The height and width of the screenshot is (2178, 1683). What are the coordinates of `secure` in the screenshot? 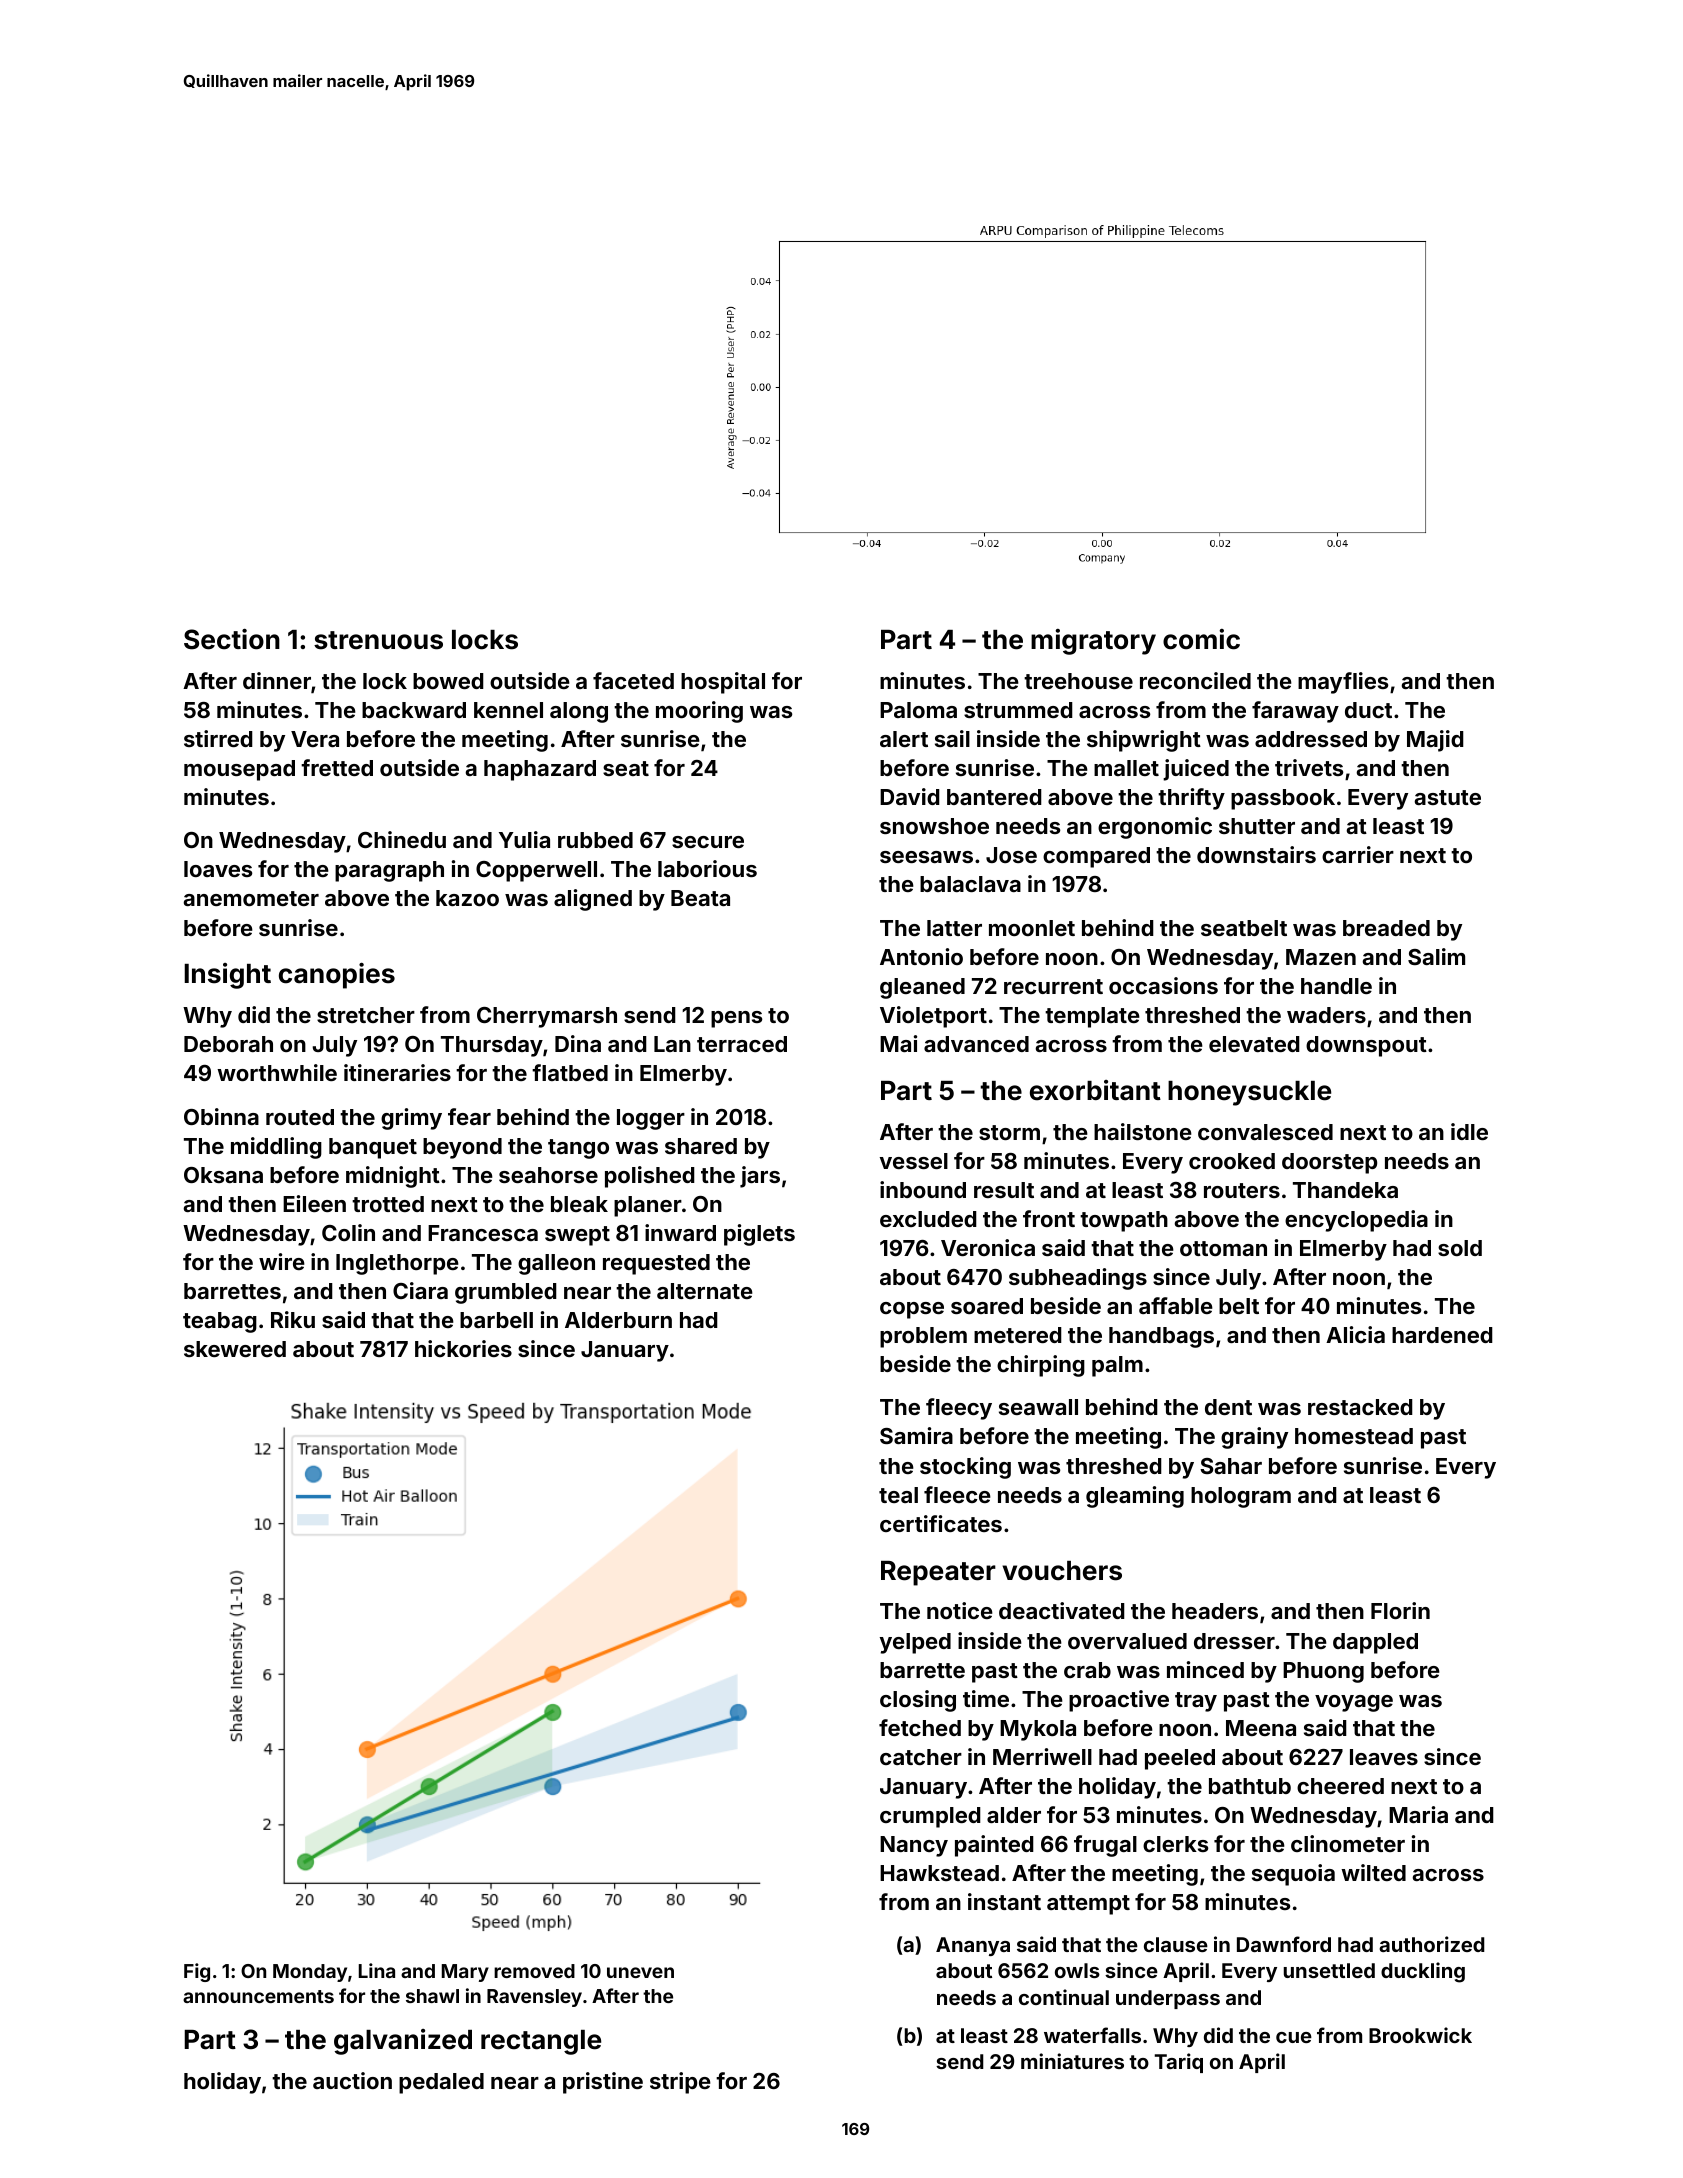 It's located at (708, 842).
